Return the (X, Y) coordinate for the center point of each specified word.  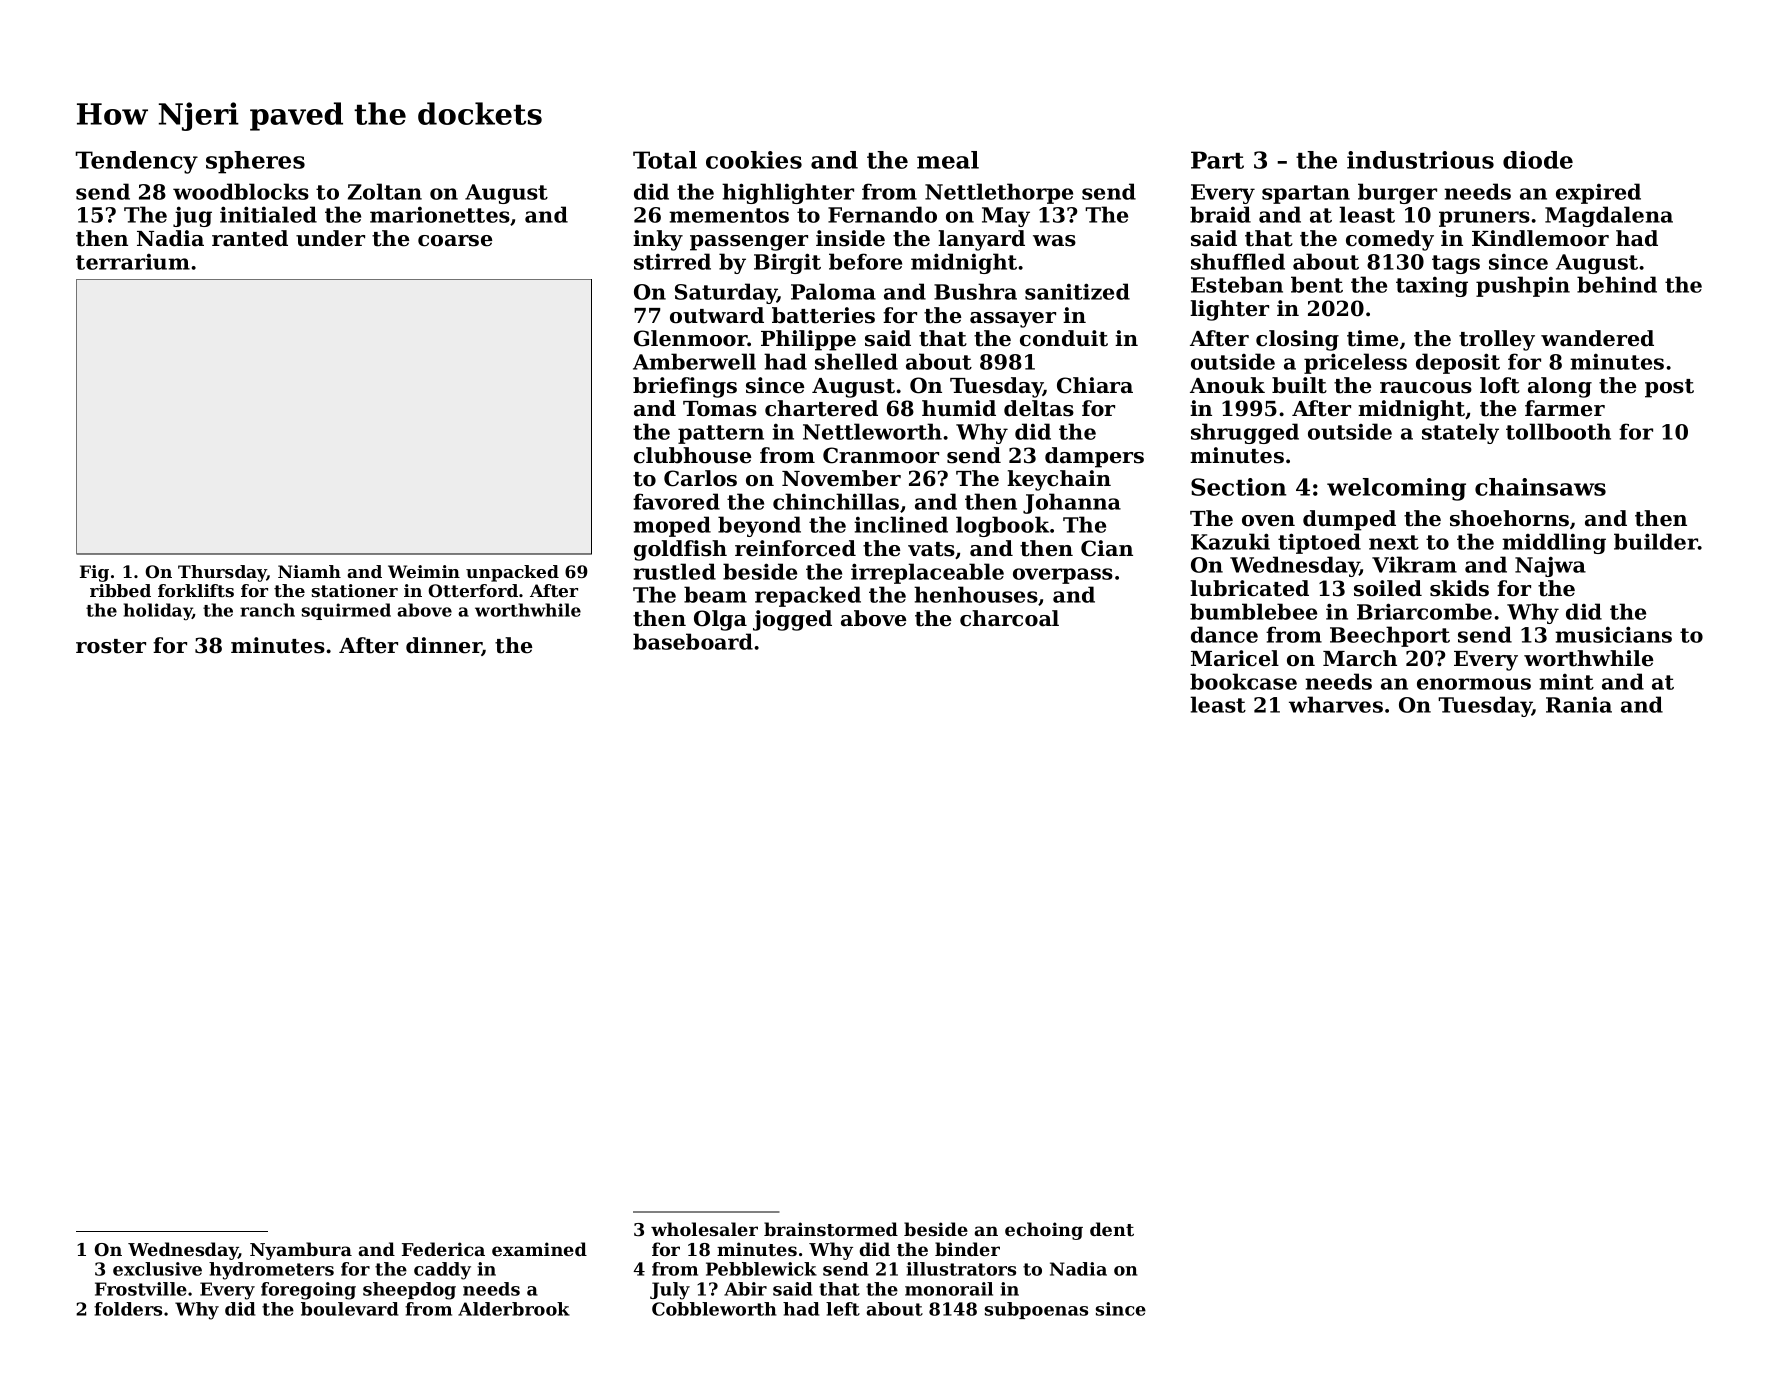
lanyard (981, 240)
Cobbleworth (714, 1309)
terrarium (133, 261)
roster (111, 646)
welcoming (1396, 489)
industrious (1420, 160)
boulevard (349, 1309)
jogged (792, 620)
